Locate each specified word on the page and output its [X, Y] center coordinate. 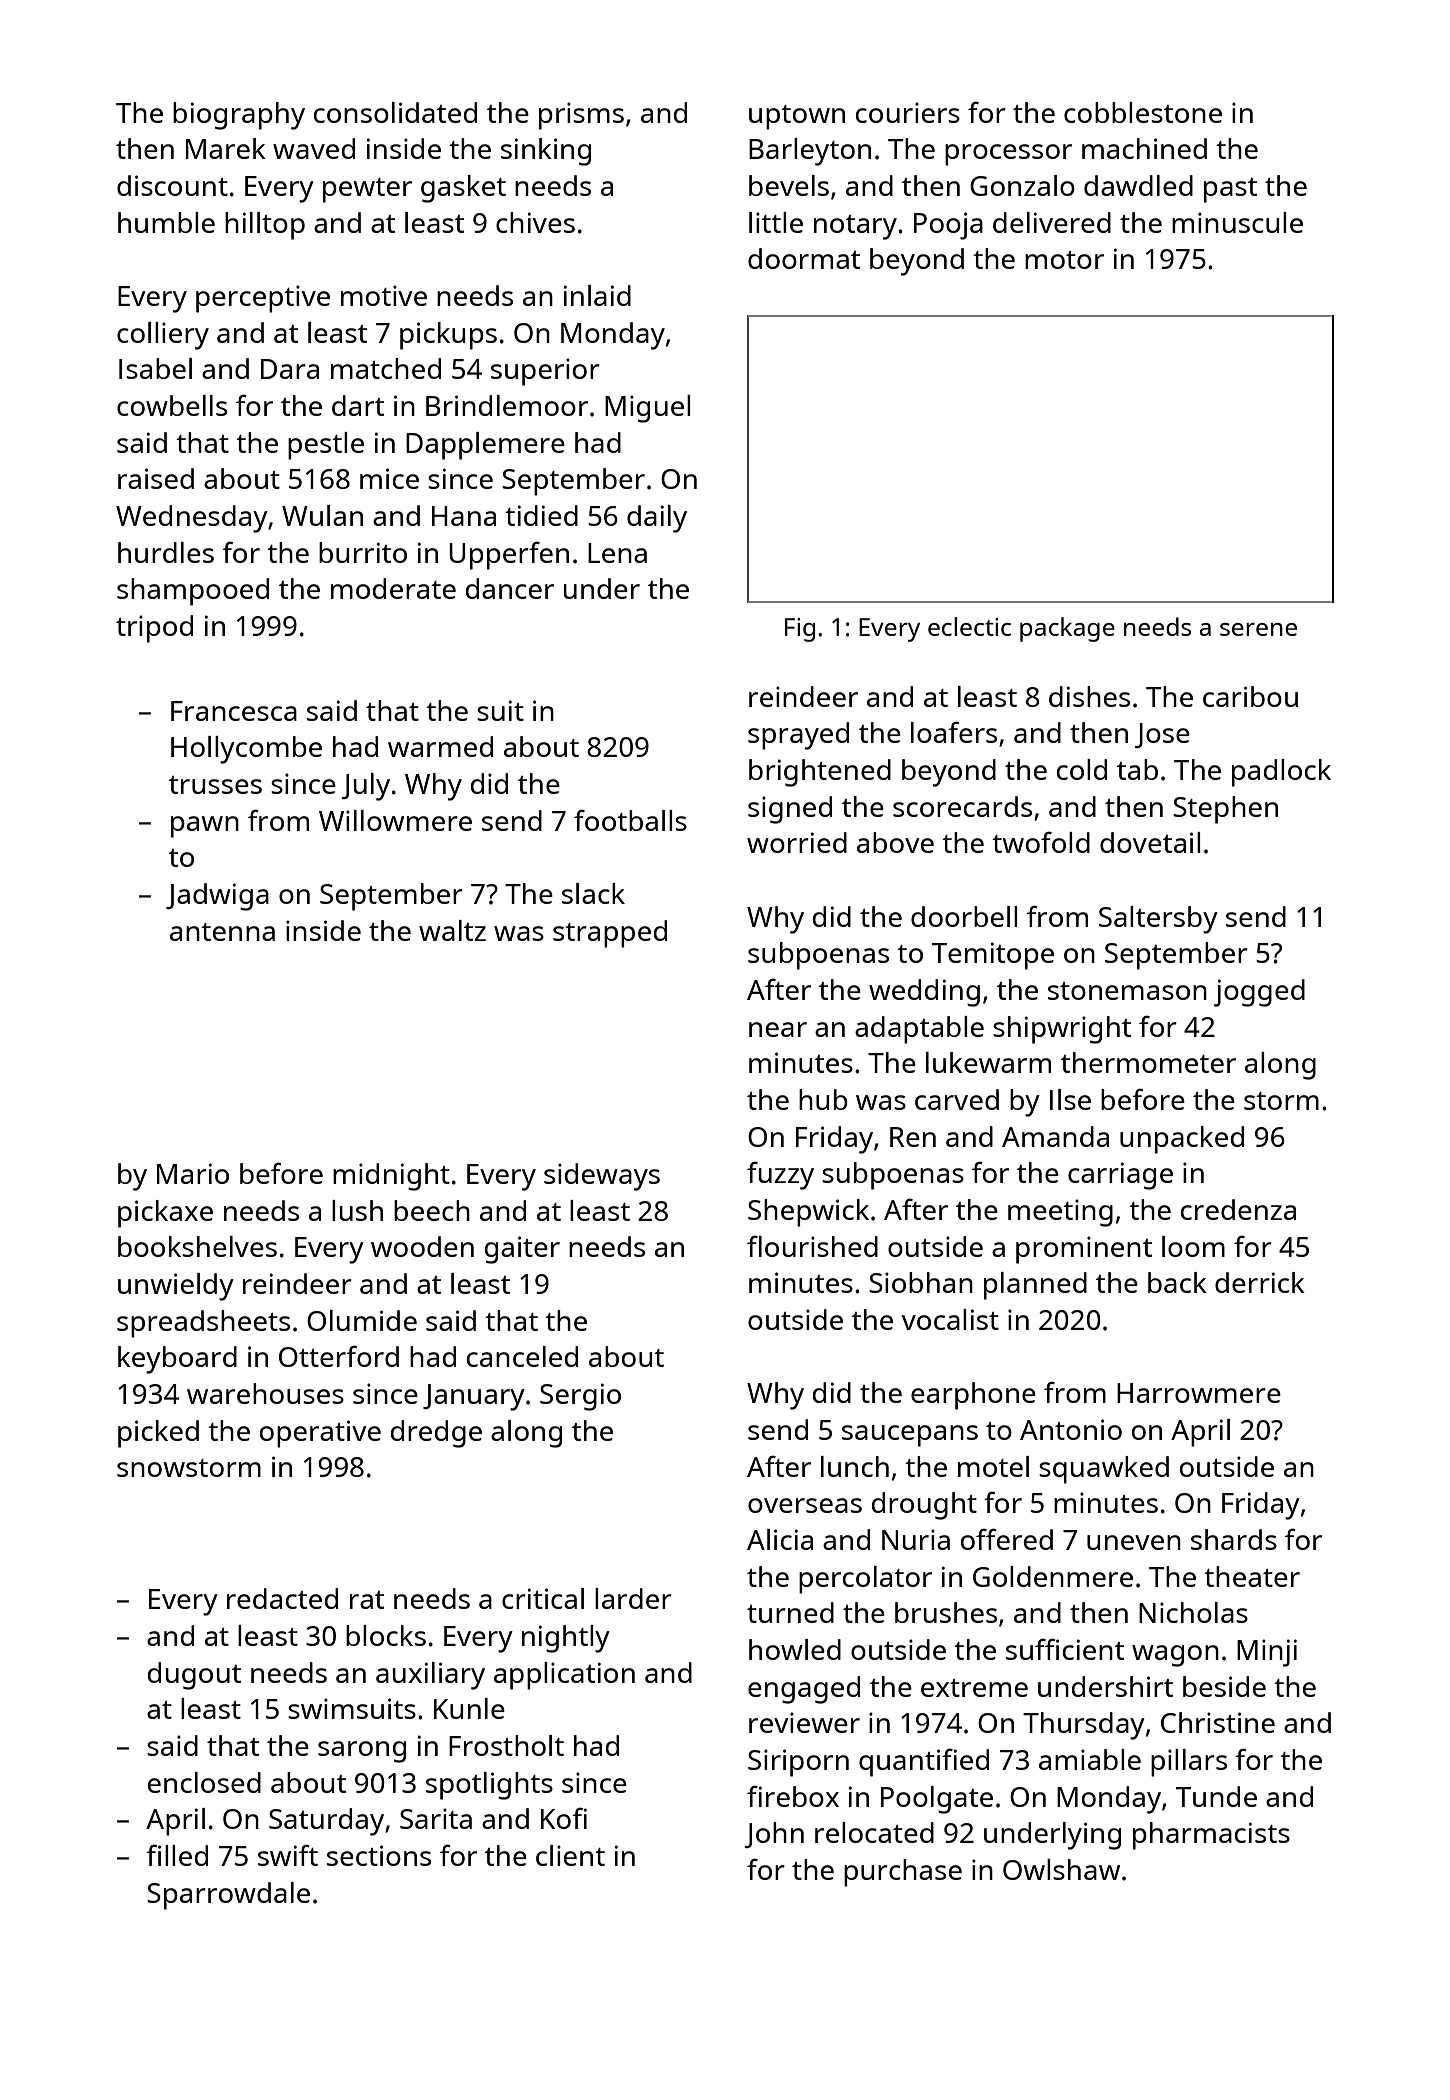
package [1067, 629]
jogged [1259, 993]
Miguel [647, 409]
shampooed [193, 592]
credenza [1238, 1209]
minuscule [1237, 222]
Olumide [362, 1320]
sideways [602, 1177]
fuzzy [780, 1175]
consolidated [395, 112]
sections [379, 1855]
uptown [797, 117]
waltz [452, 930]
